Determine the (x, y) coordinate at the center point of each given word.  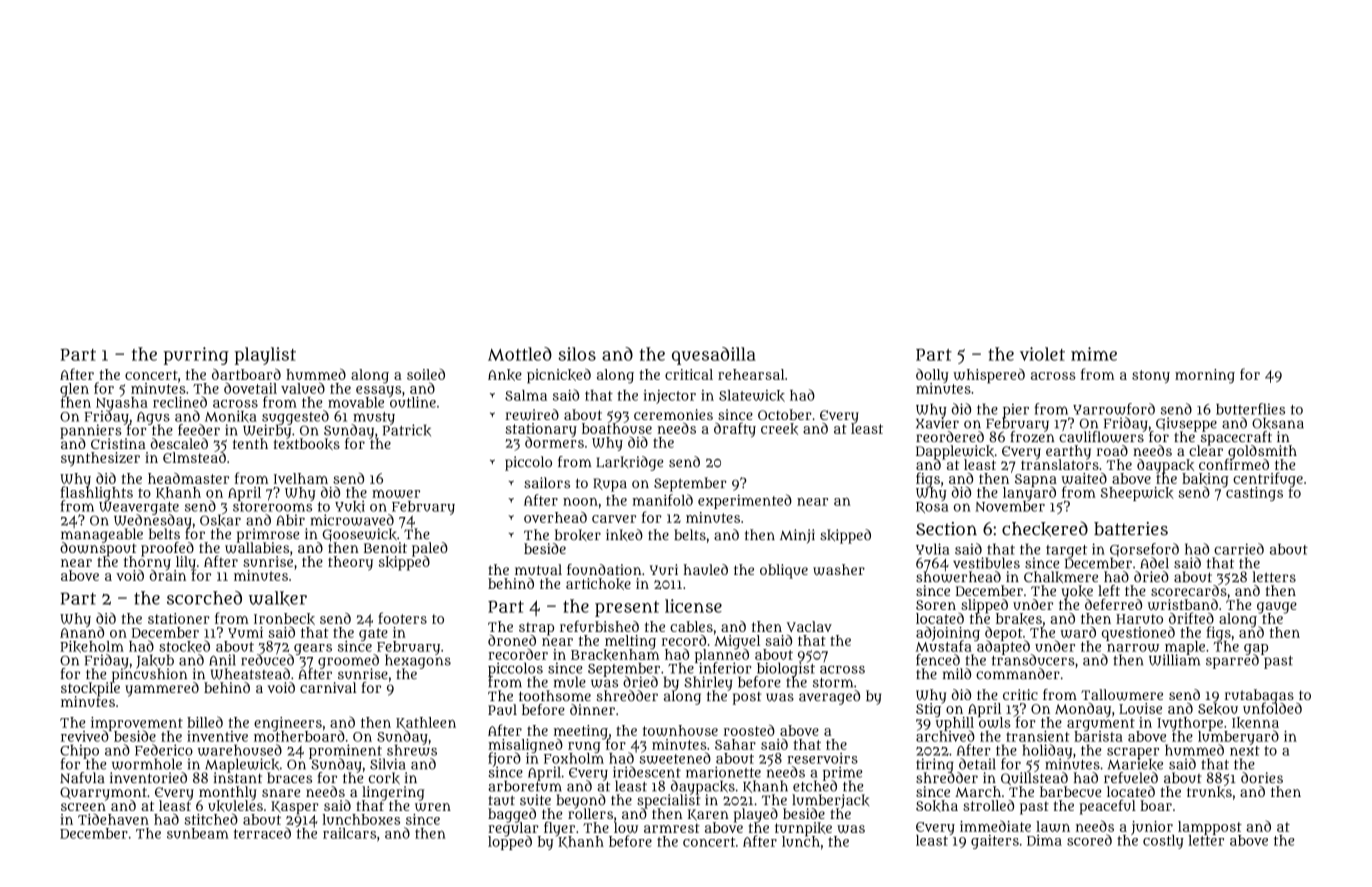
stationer (179, 618)
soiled (426, 374)
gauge (1277, 607)
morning (1205, 376)
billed (205, 722)
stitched (211, 819)
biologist (785, 670)
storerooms (272, 507)
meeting (581, 732)
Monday (1083, 710)
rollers (590, 814)
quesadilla (714, 356)
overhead (555, 517)
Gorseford (1144, 550)
